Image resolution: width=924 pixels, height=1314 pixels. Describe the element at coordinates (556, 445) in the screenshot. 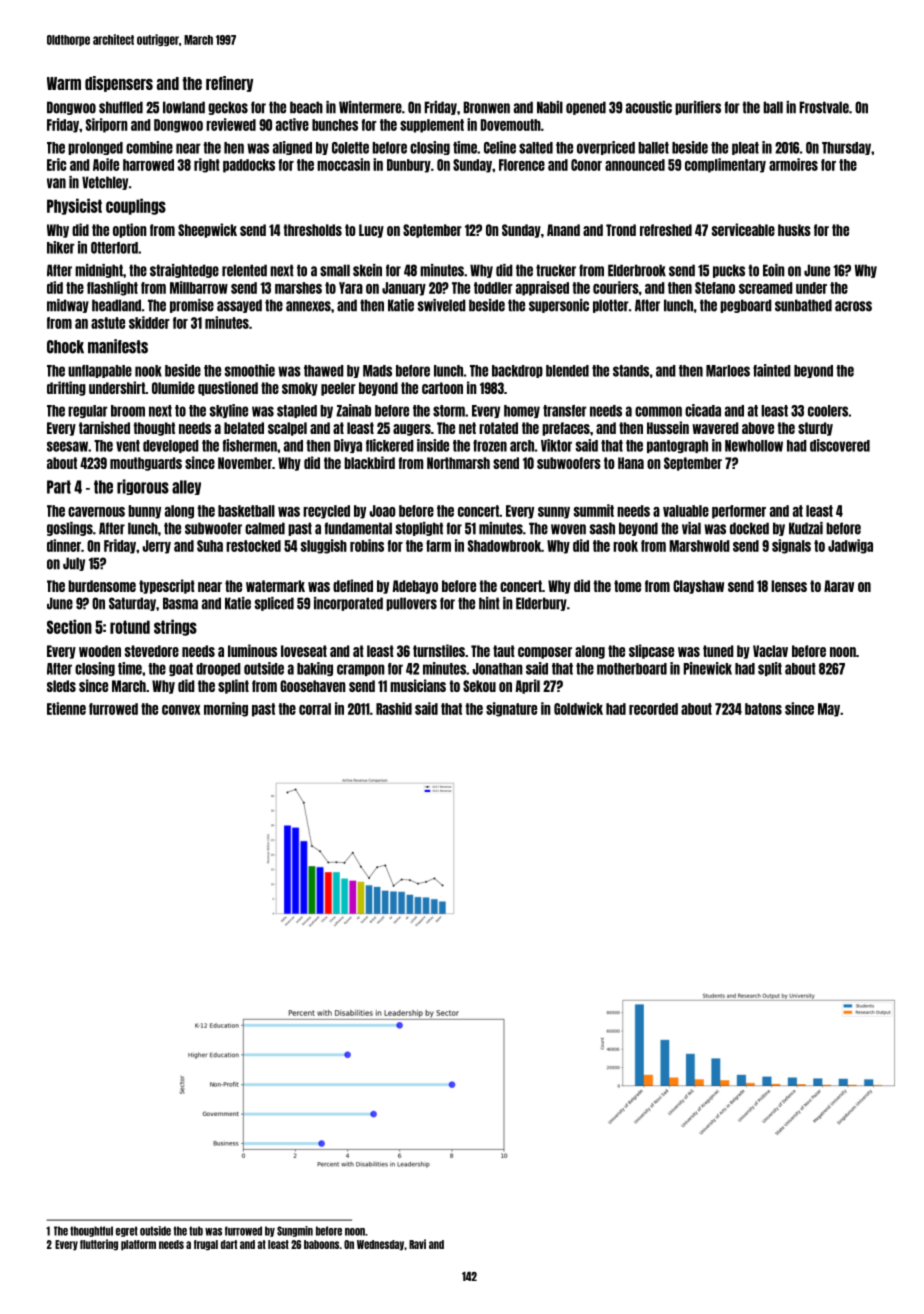

I see `Viktor` at that location.
